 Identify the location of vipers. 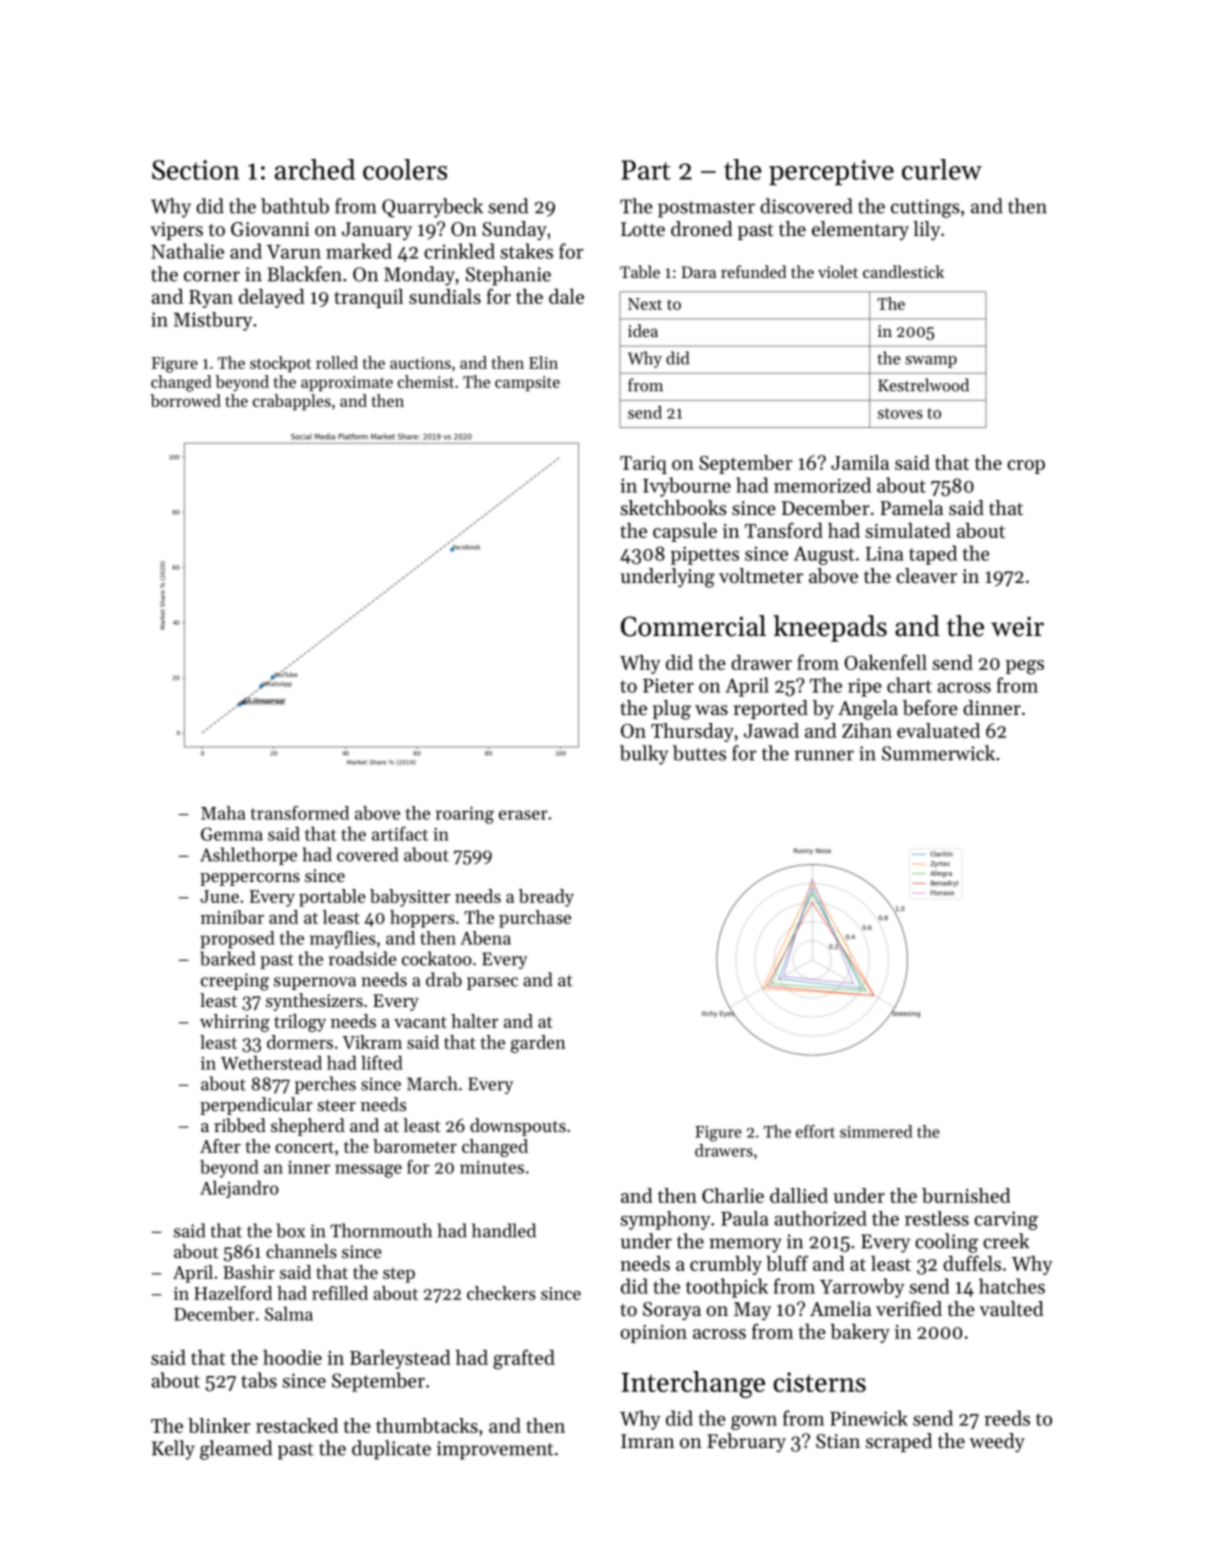
(176, 231).
